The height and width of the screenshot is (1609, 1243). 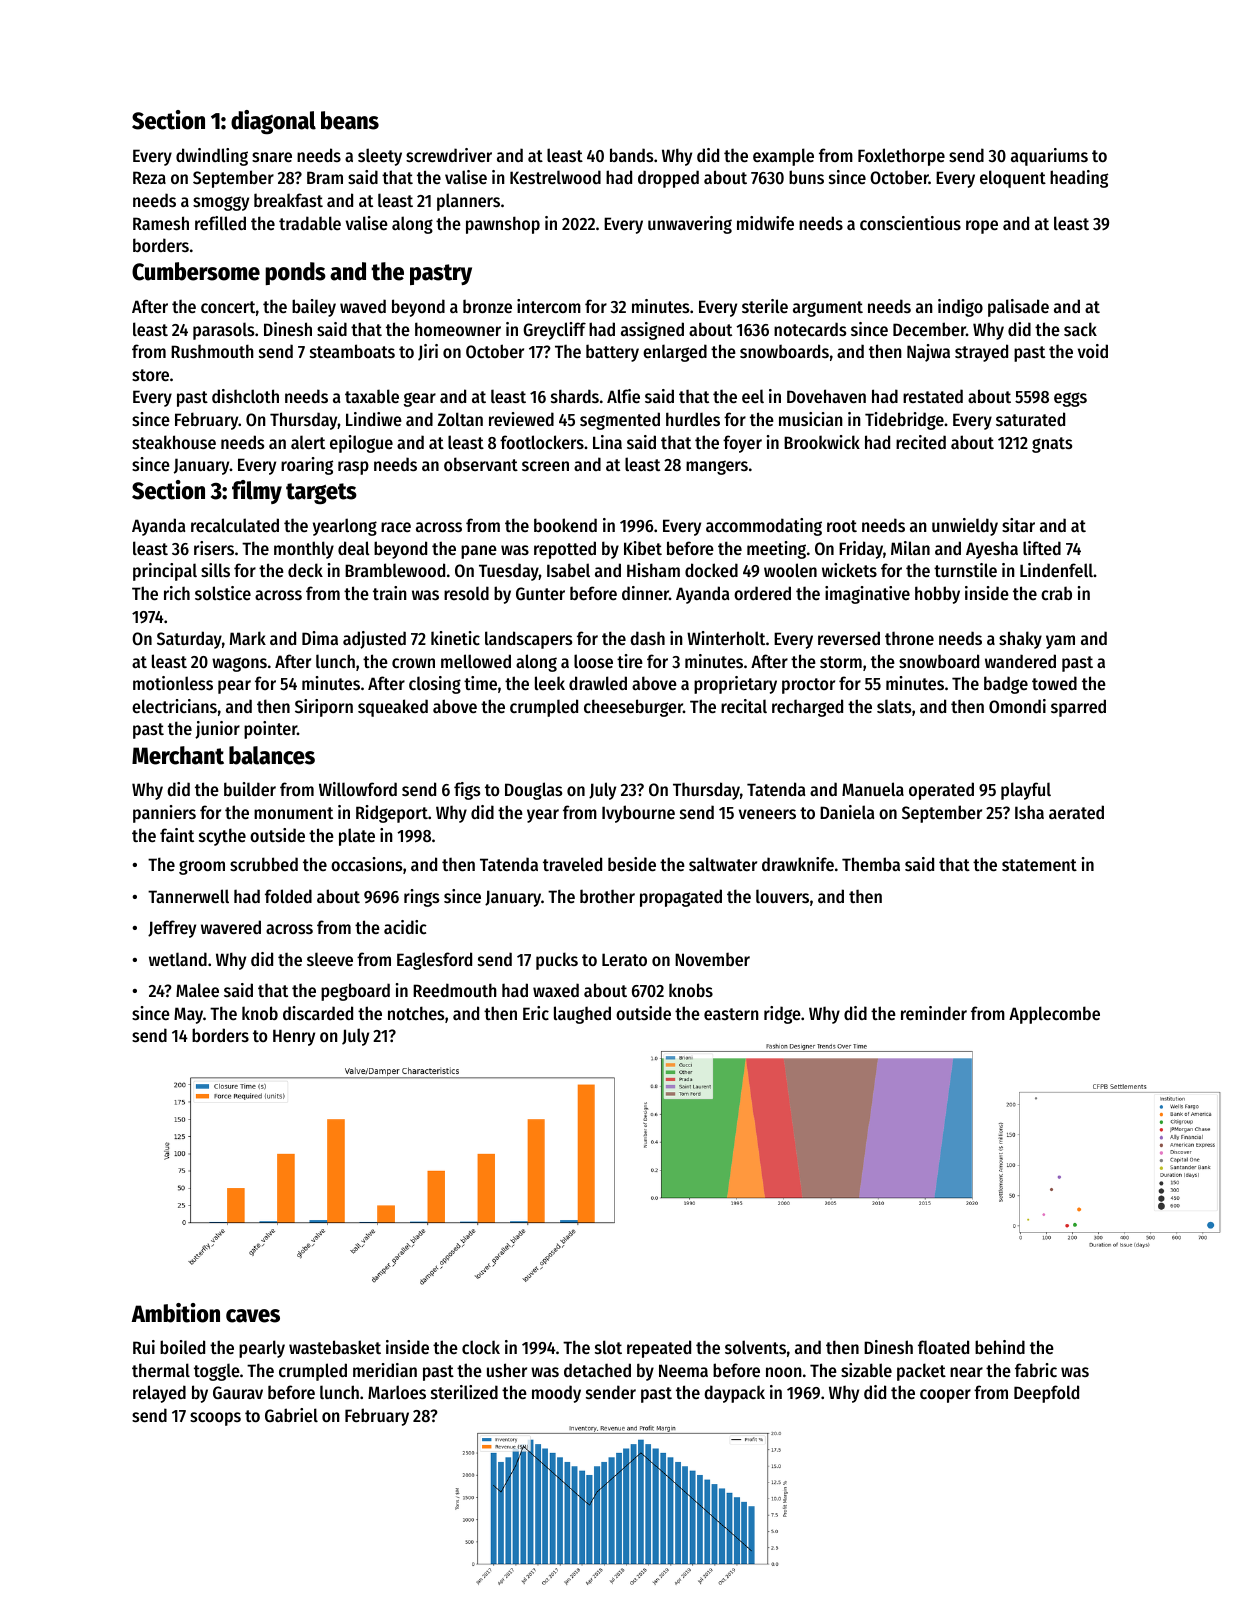 What do you see at coordinates (350, 120) in the screenshot?
I see `beans` at bounding box center [350, 120].
